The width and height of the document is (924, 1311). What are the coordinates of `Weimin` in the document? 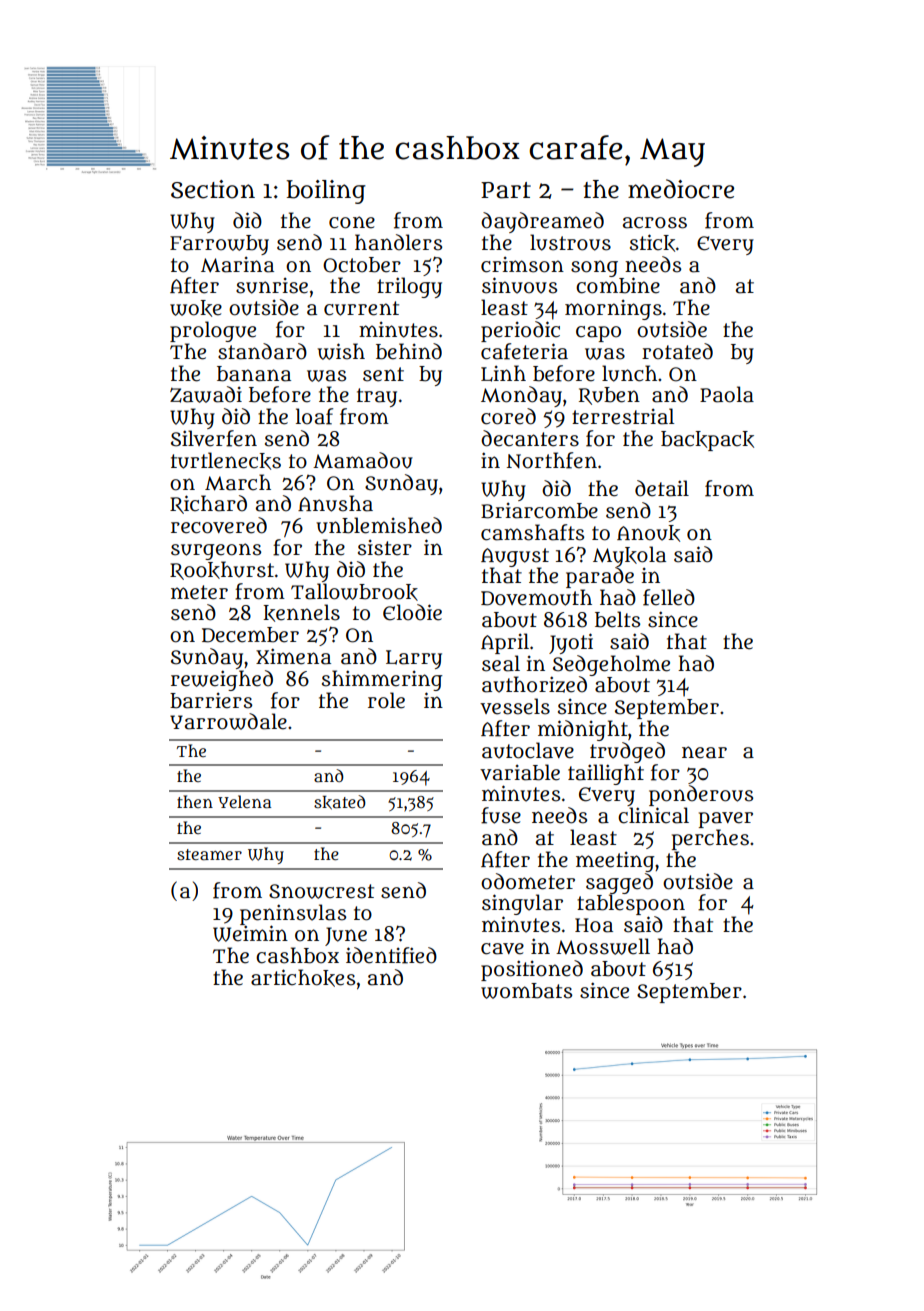 It's located at (250, 933).
